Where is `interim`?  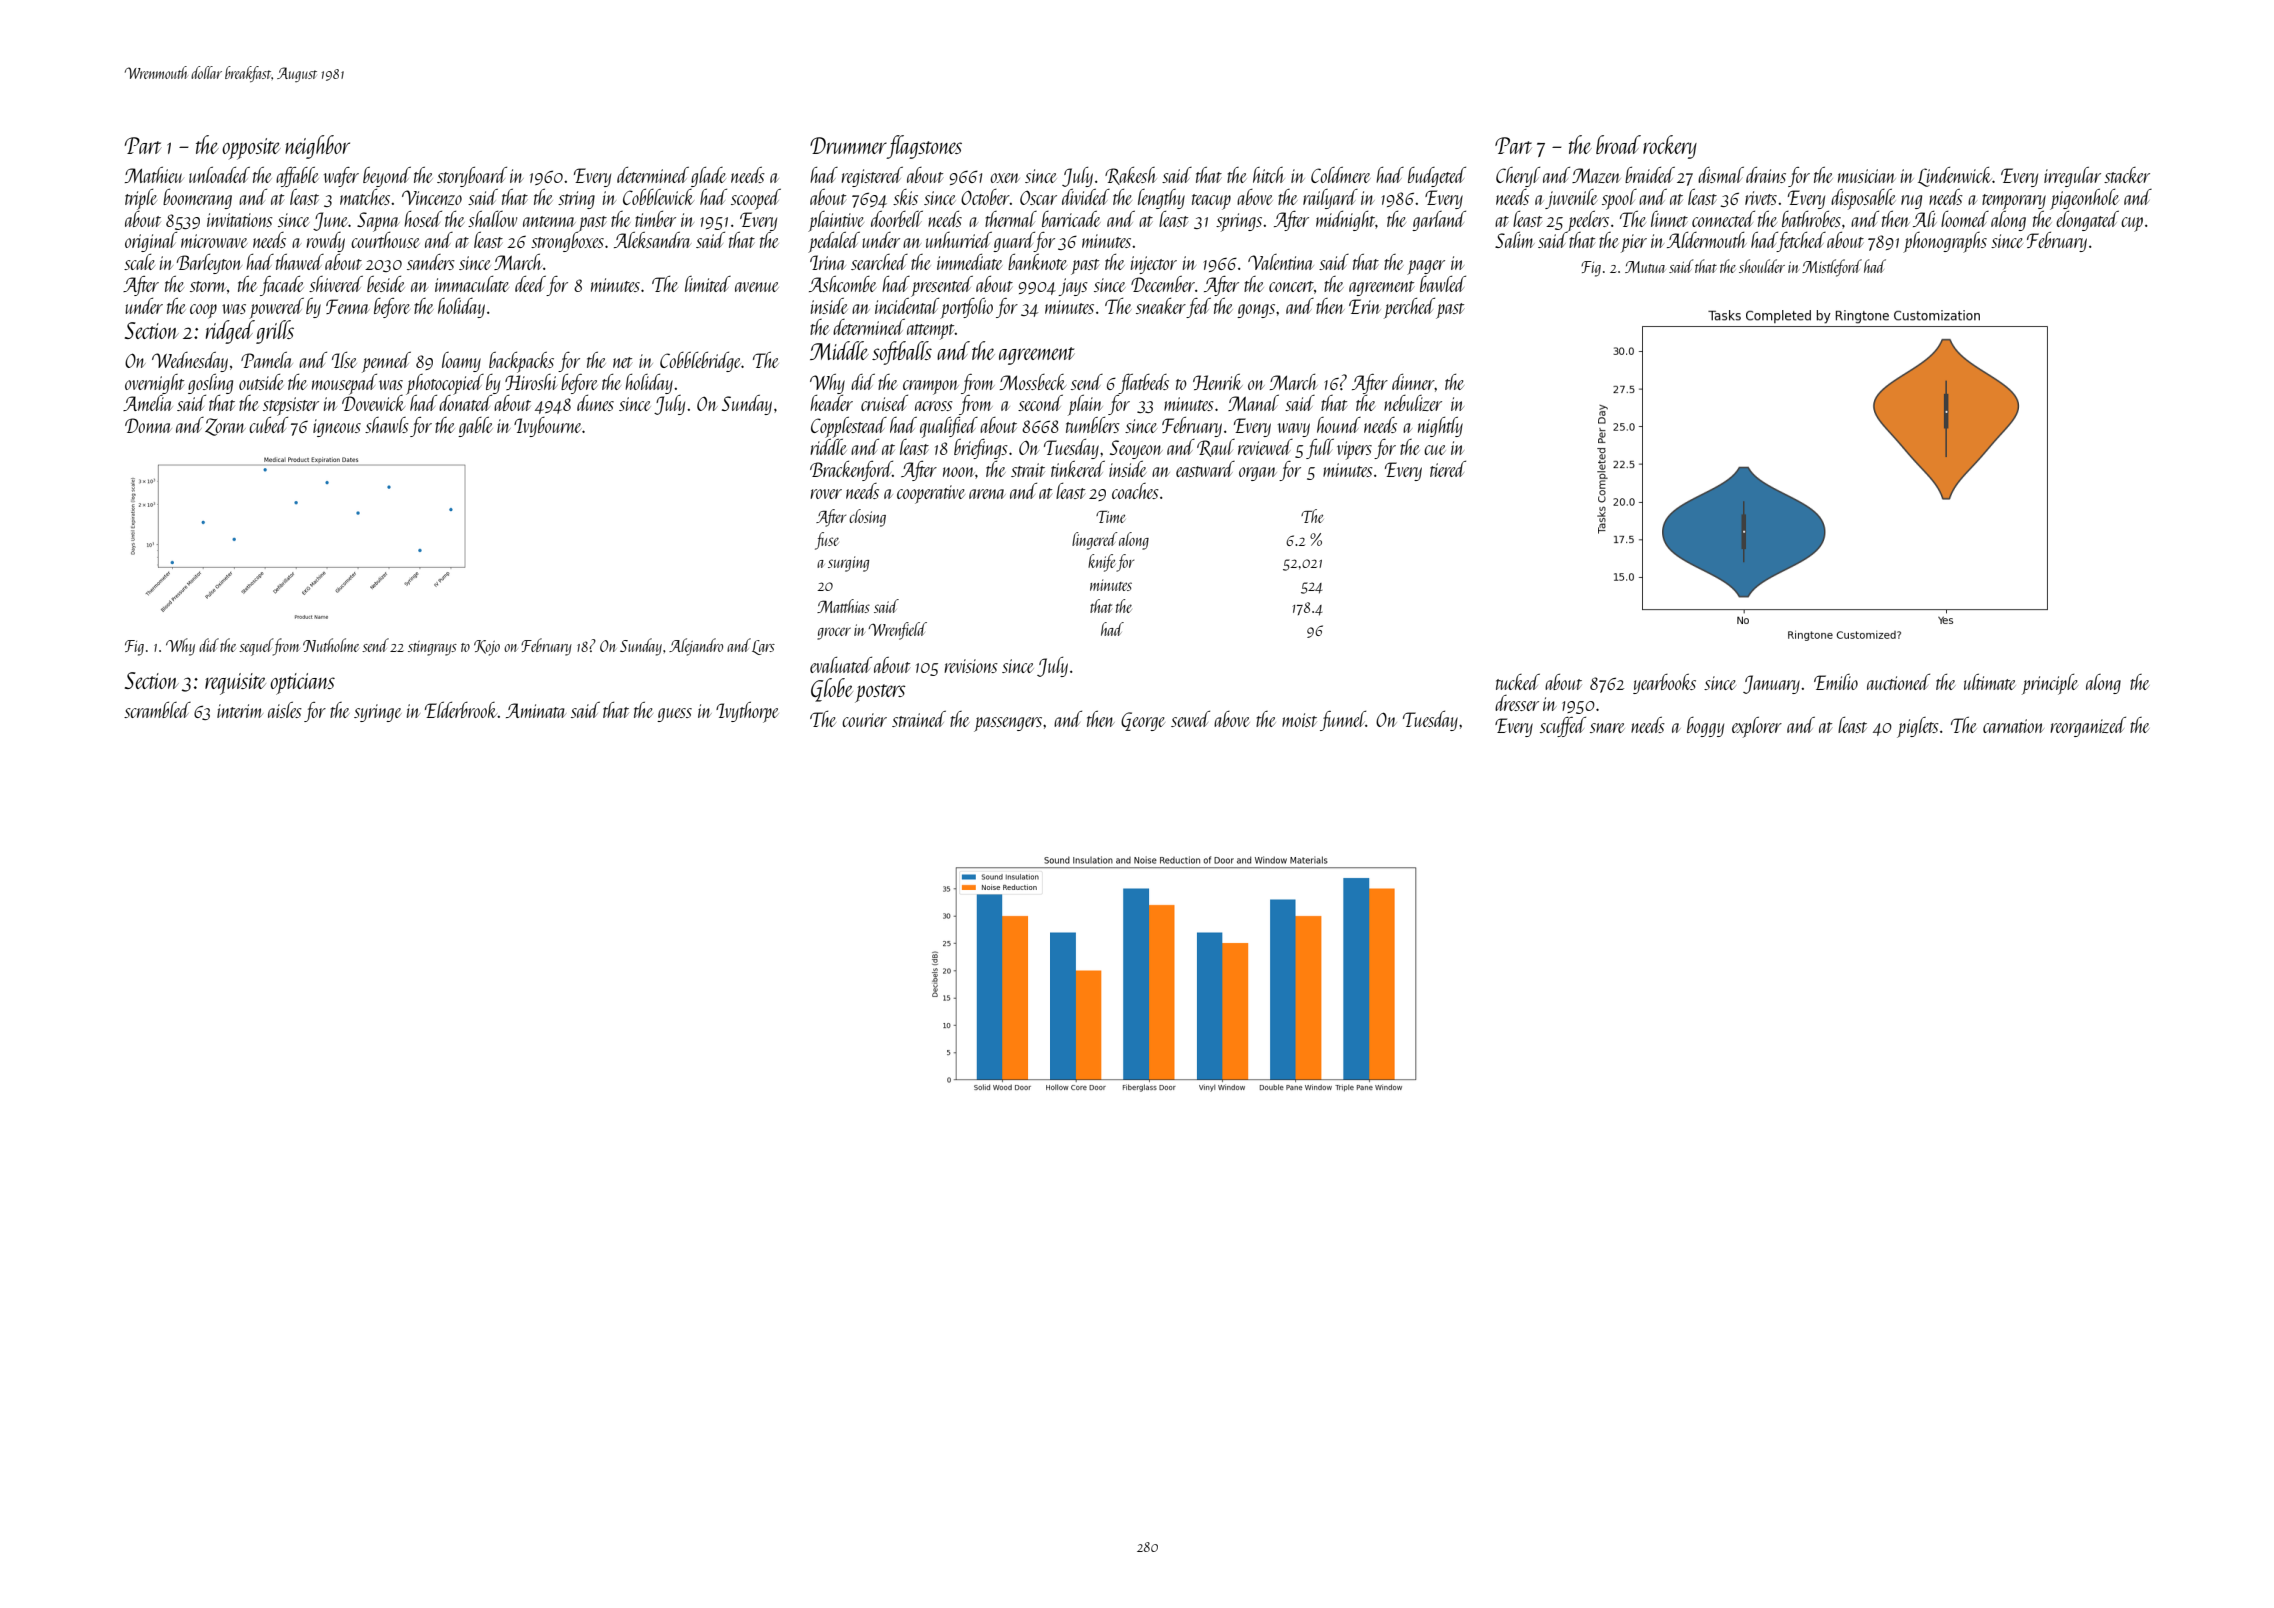 interim is located at coordinates (240, 711).
